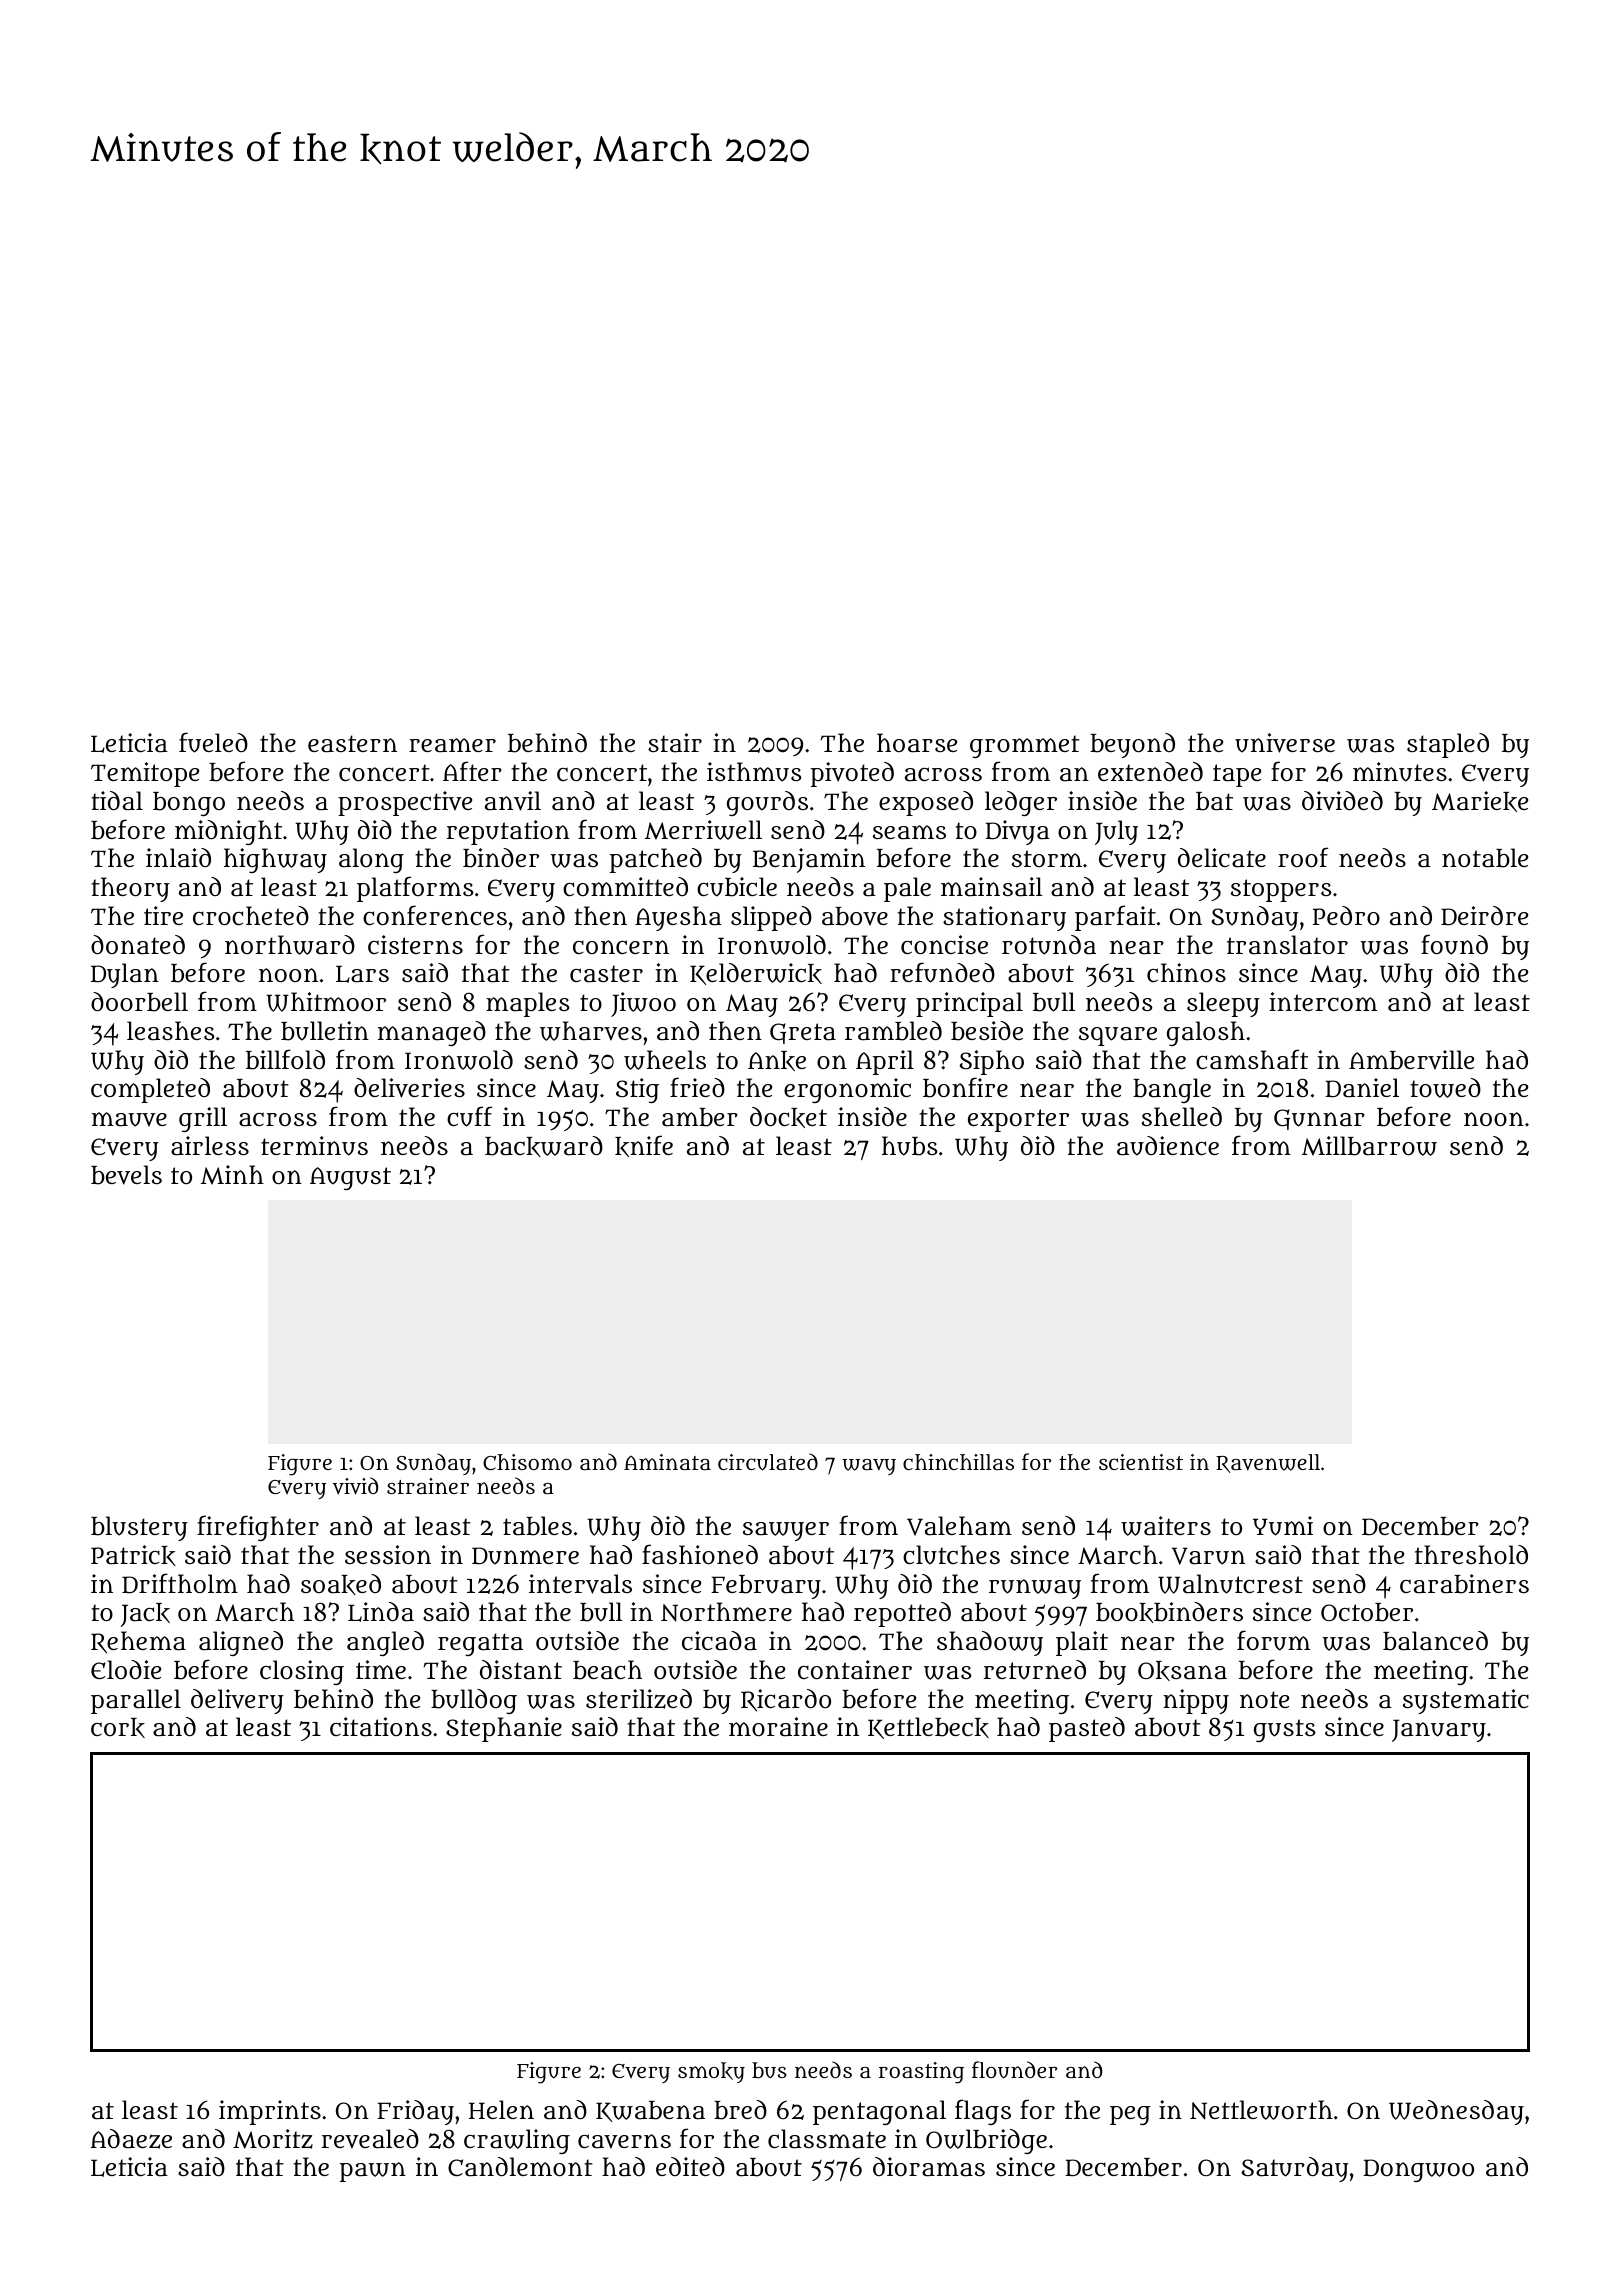 Image resolution: width=1620 pixels, height=2292 pixels. What do you see at coordinates (372, 2172) in the screenshot?
I see `pawn` at bounding box center [372, 2172].
